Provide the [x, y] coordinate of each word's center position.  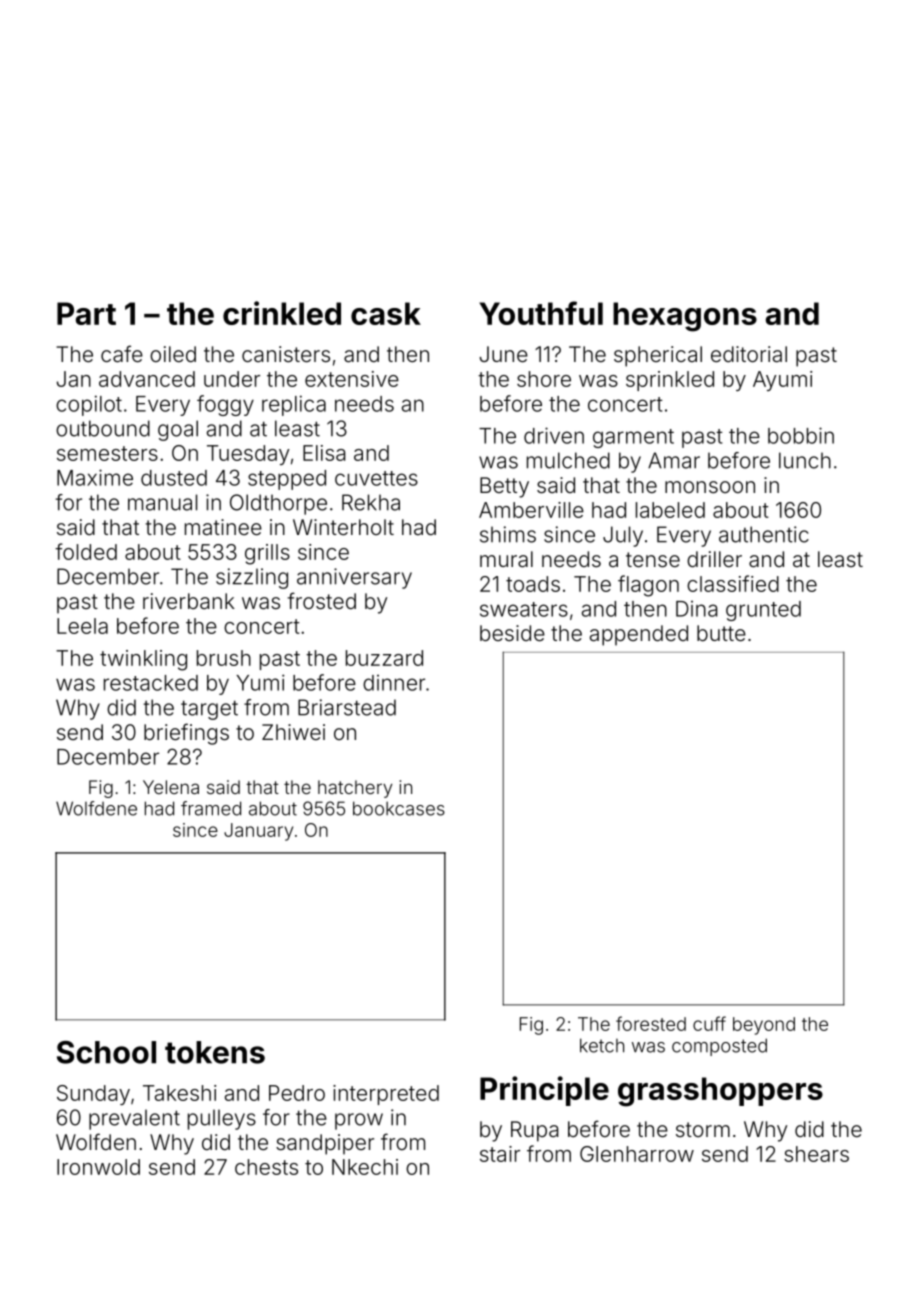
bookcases [399, 808]
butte [721, 633]
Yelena [171, 787]
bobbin [801, 435]
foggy [225, 405]
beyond [764, 1026]
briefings [186, 734]
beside [512, 633]
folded [86, 551]
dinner [394, 683]
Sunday [93, 1095]
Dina [697, 609]
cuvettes [376, 478]
